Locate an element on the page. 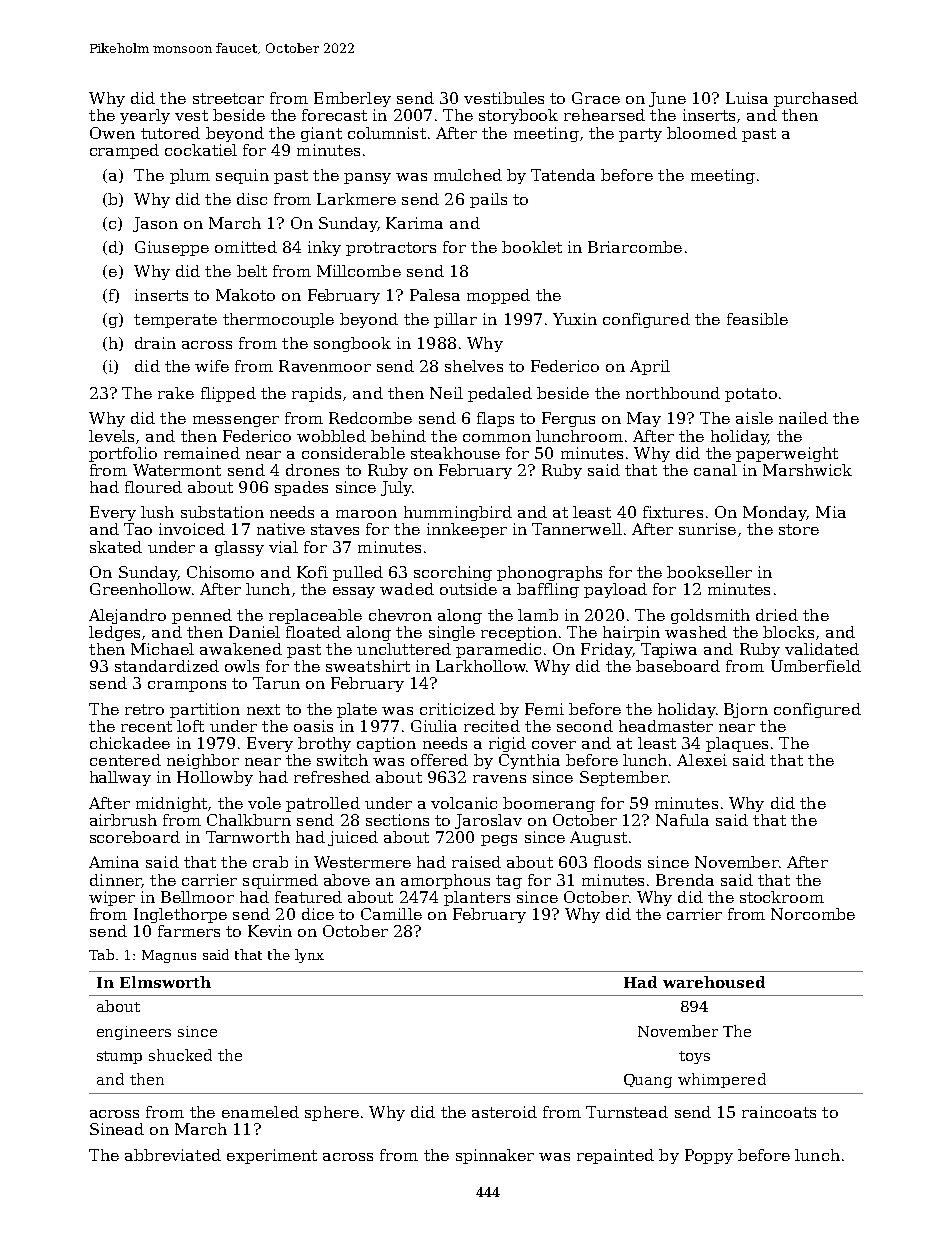 Image resolution: width=952 pixels, height=1233 pixels. sphere is located at coordinates (332, 1113).
